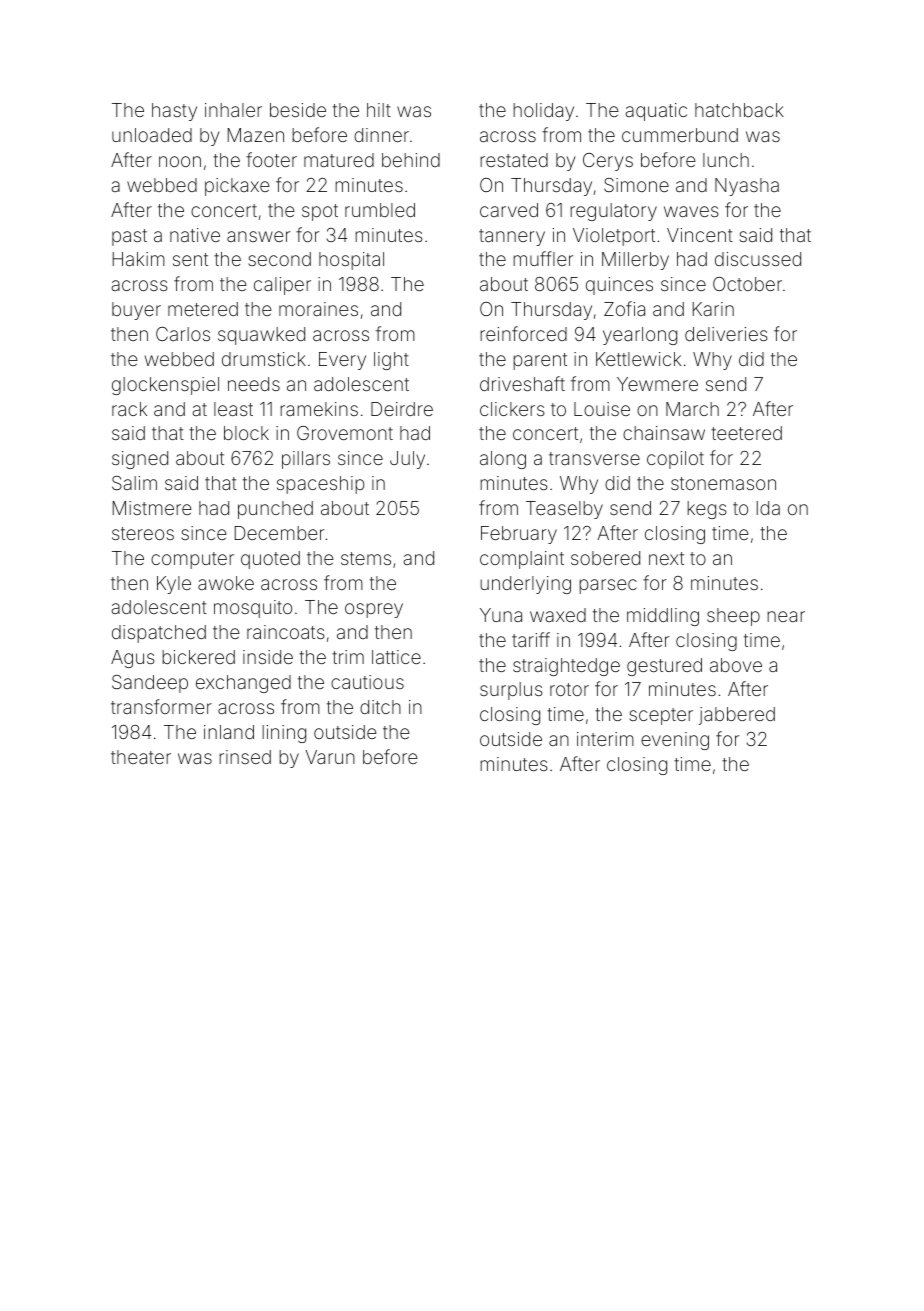  I want to click on Deirdre, so click(402, 409).
